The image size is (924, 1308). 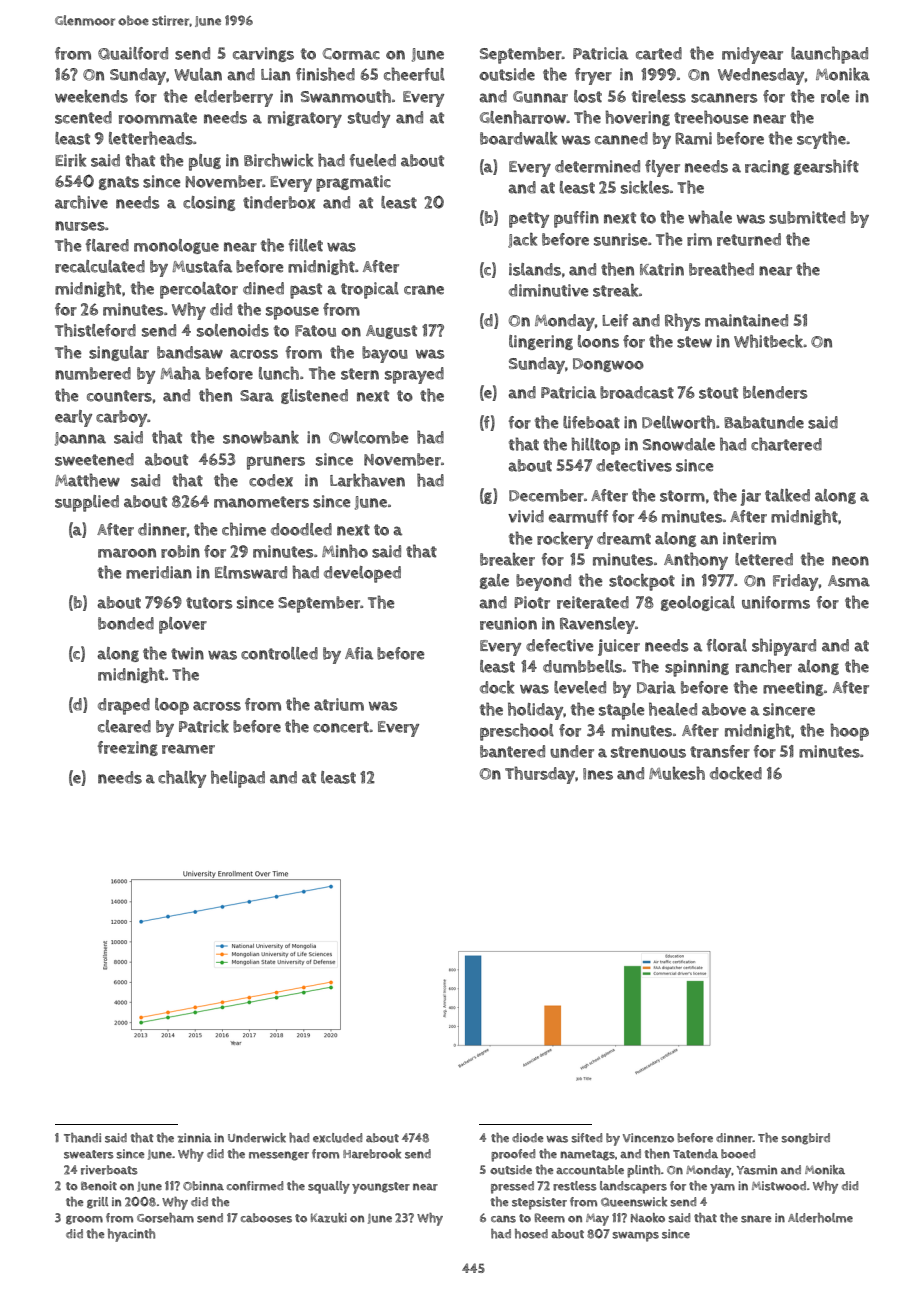 I want to click on carted, so click(x=659, y=53).
